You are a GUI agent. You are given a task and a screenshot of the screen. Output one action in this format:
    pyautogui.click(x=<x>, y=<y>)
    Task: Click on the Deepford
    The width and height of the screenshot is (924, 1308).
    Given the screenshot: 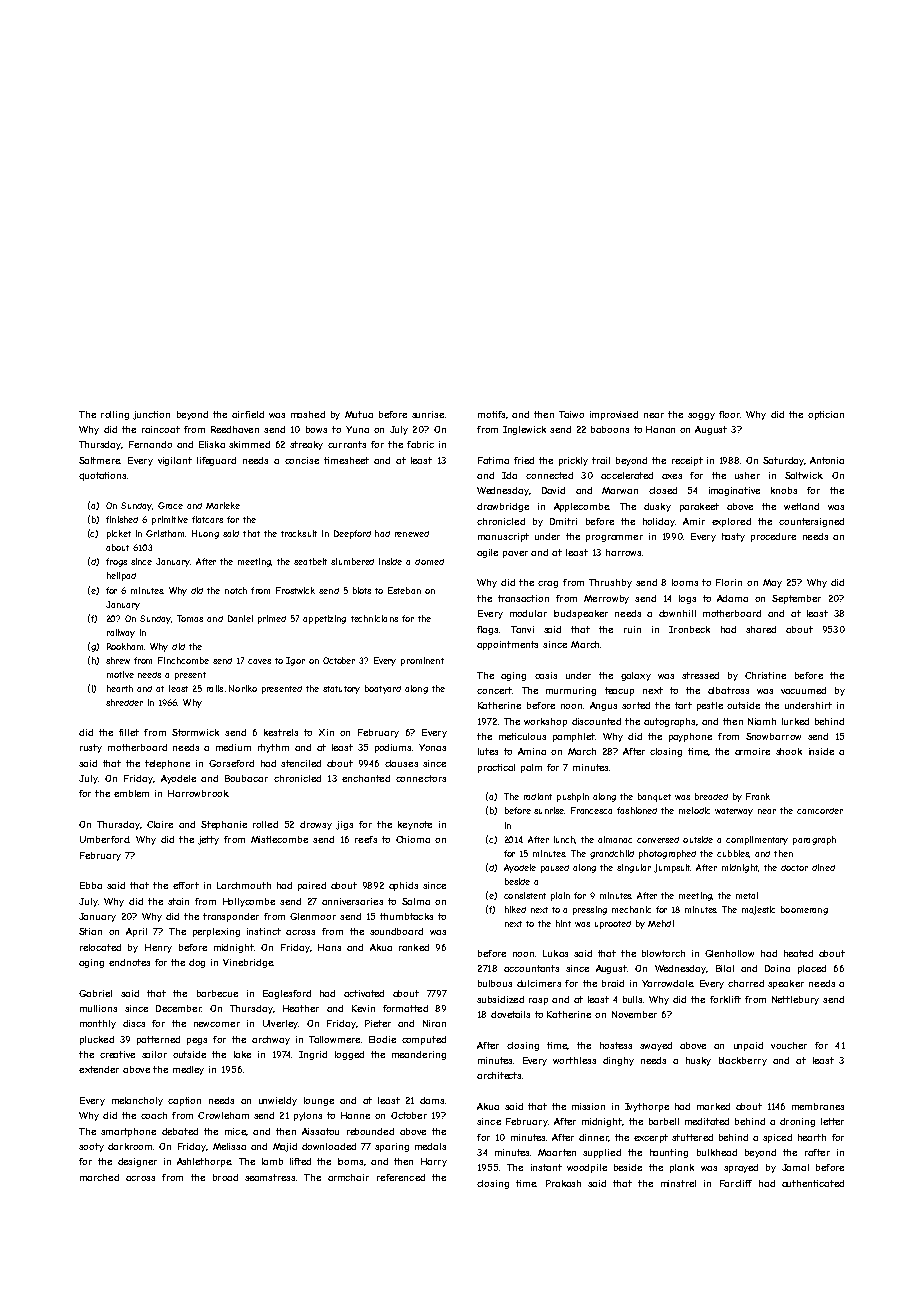 What is the action you would take?
    pyautogui.click(x=352, y=534)
